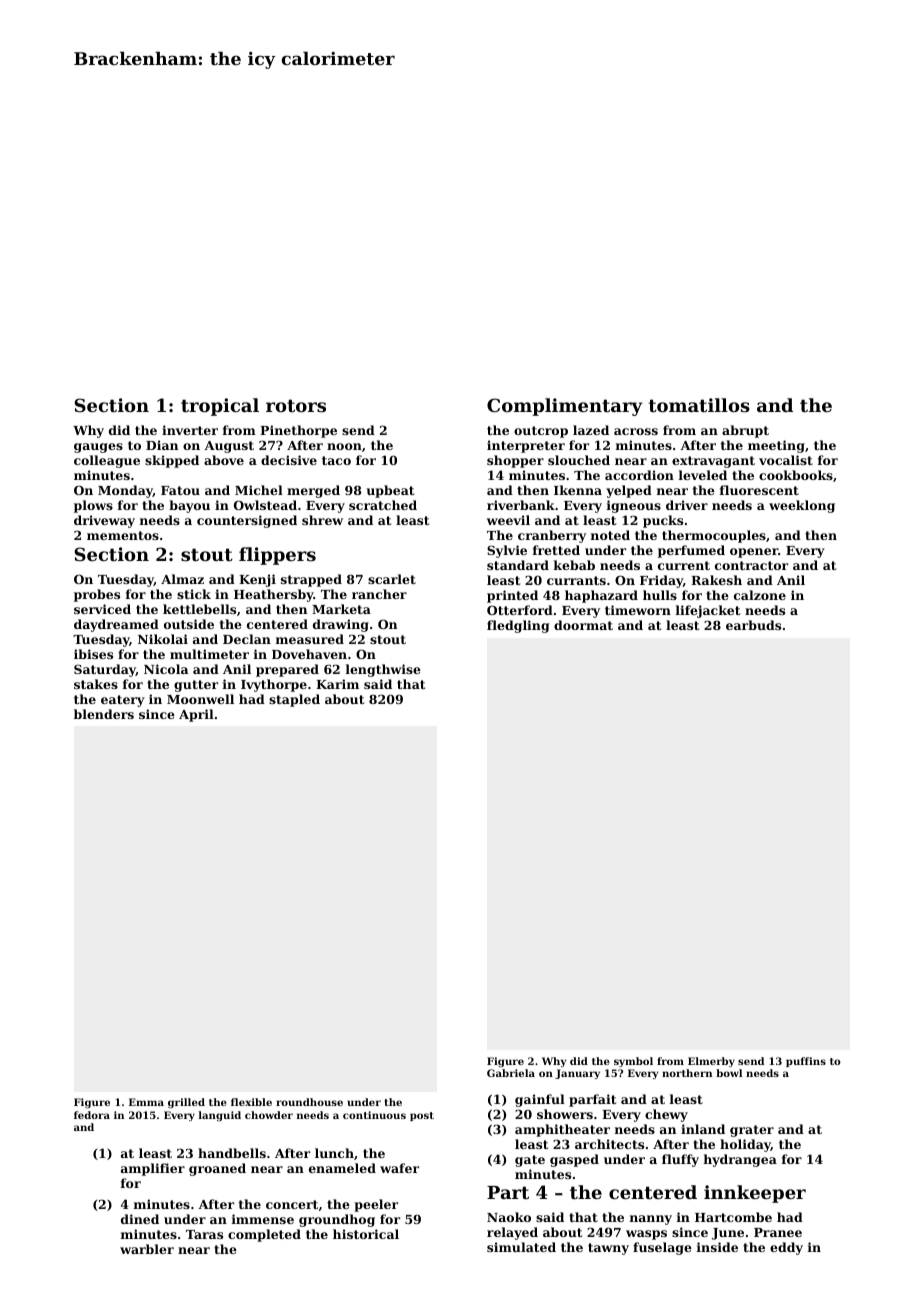 This page has height=1314, width=924. I want to click on Part, so click(508, 1192).
